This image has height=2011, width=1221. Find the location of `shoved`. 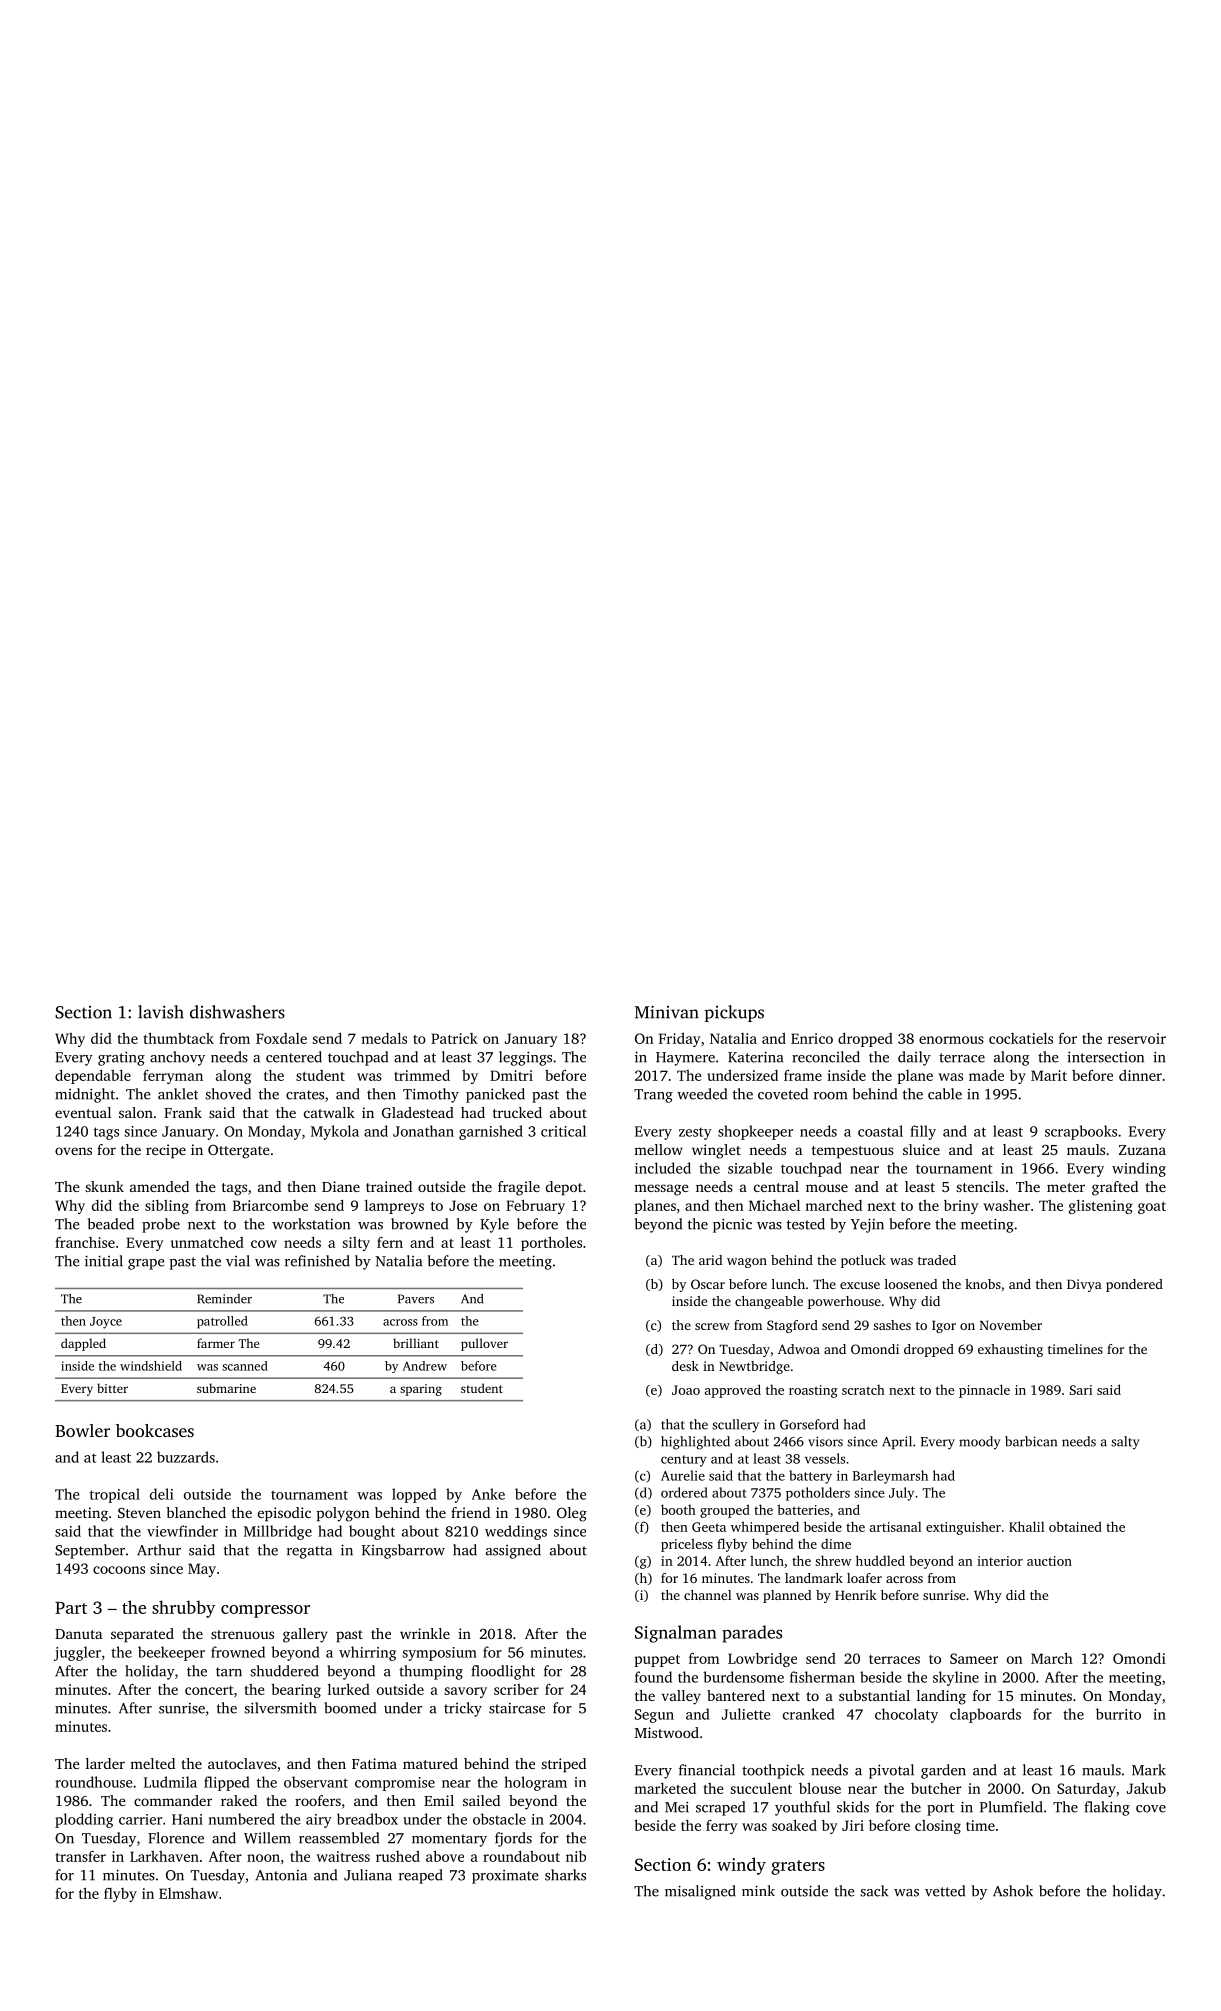

shoved is located at coordinates (228, 1094).
